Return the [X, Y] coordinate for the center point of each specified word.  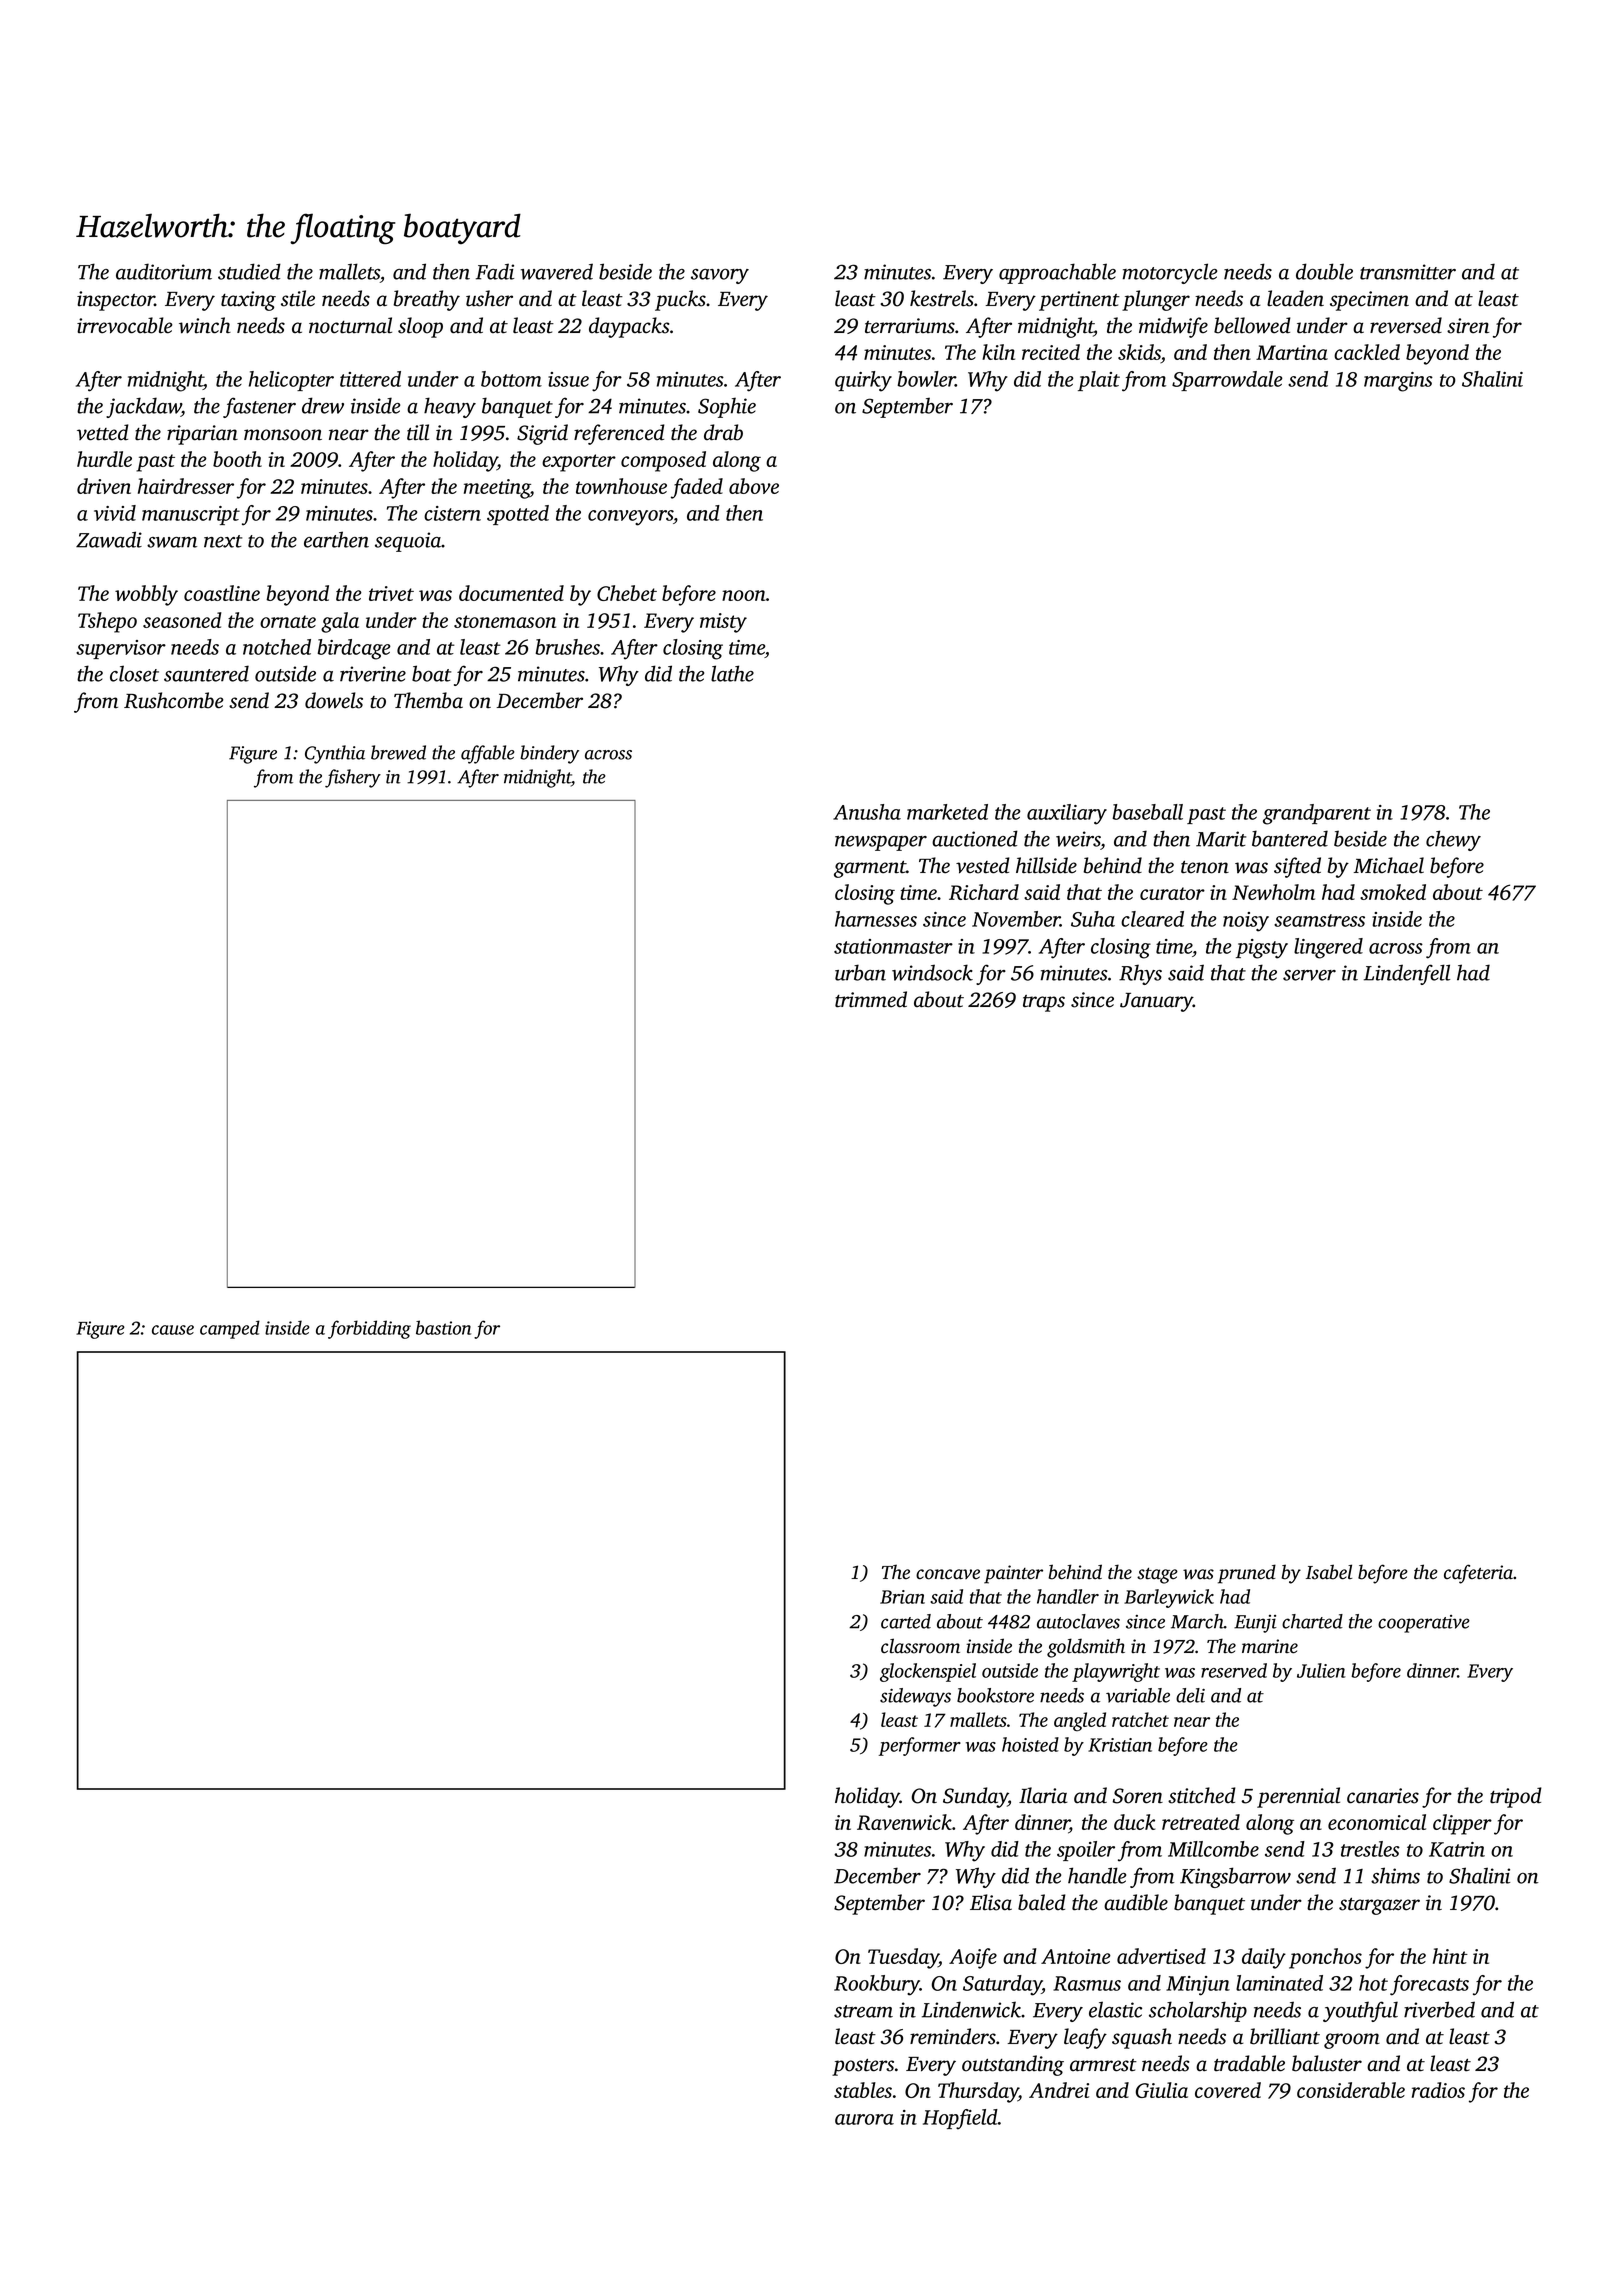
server [1309, 975]
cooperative [1424, 1624]
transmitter [1408, 272]
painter [1013, 1574]
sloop [420, 327]
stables [863, 2090]
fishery [353, 778]
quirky [863, 381]
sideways [915, 1697]
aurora [864, 2119]
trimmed [871, 999]
